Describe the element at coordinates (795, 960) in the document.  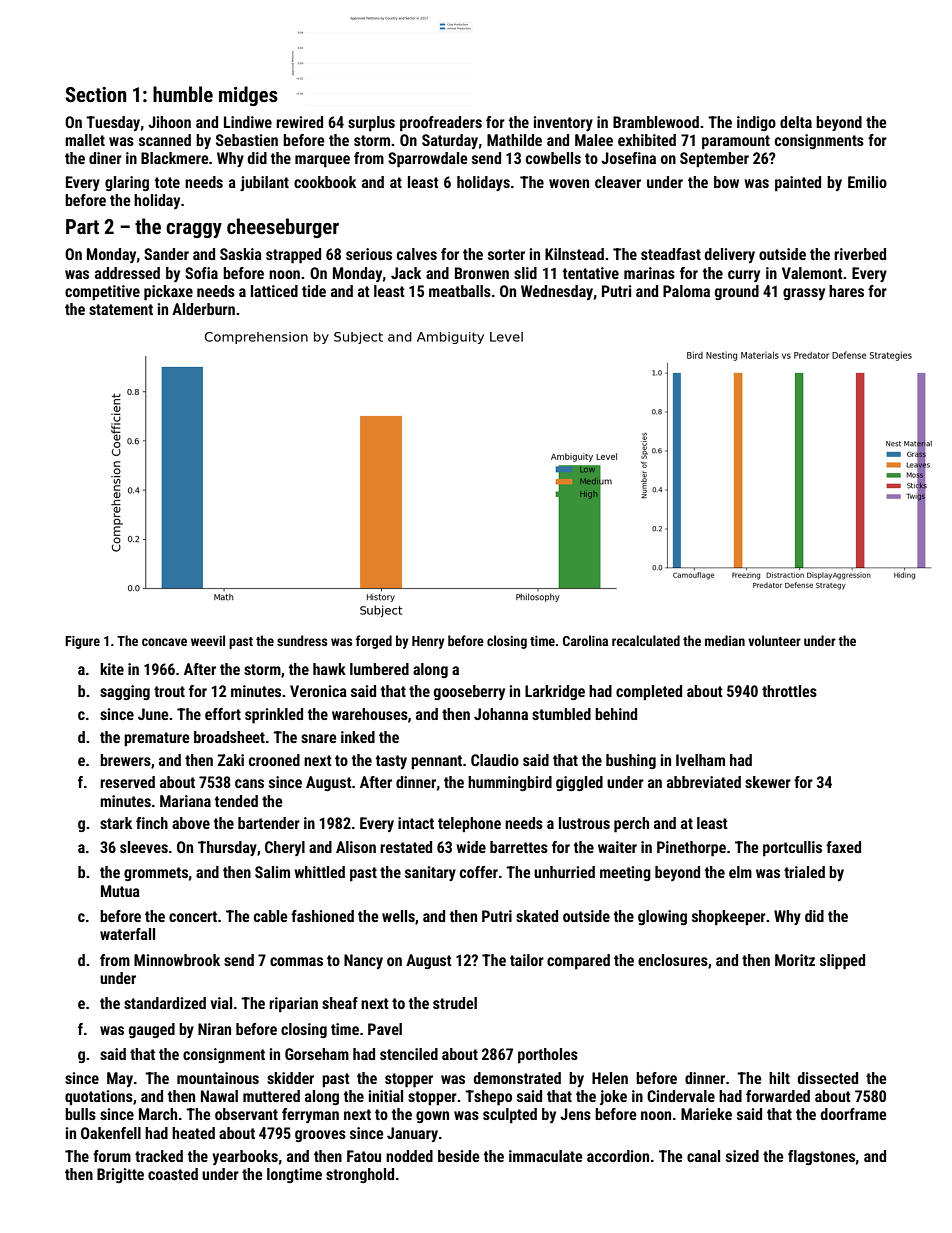
I see `Moritz` at that location.
